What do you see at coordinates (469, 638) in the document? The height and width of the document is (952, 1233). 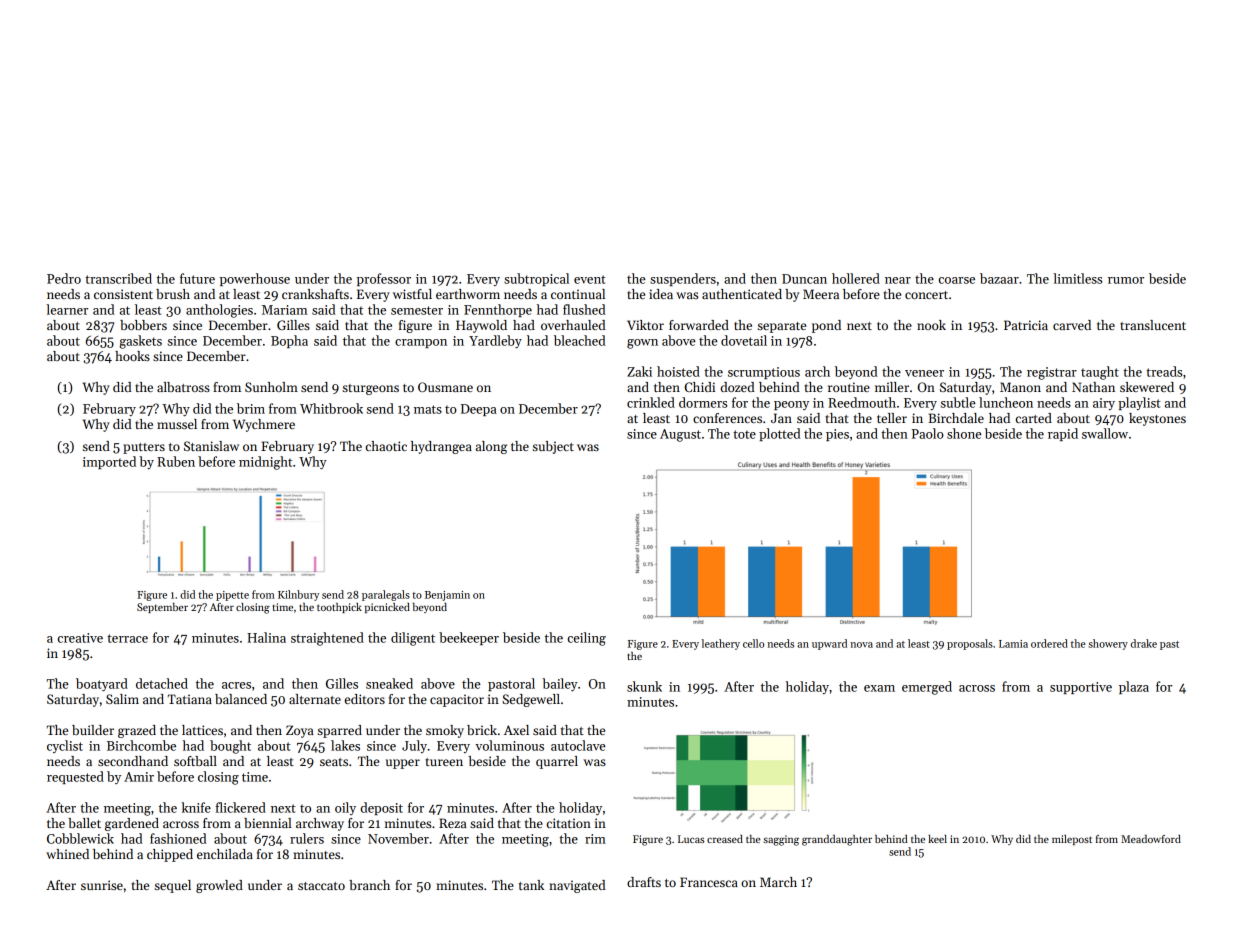 I see `beekeeper` at bounding box center [469, 638].
